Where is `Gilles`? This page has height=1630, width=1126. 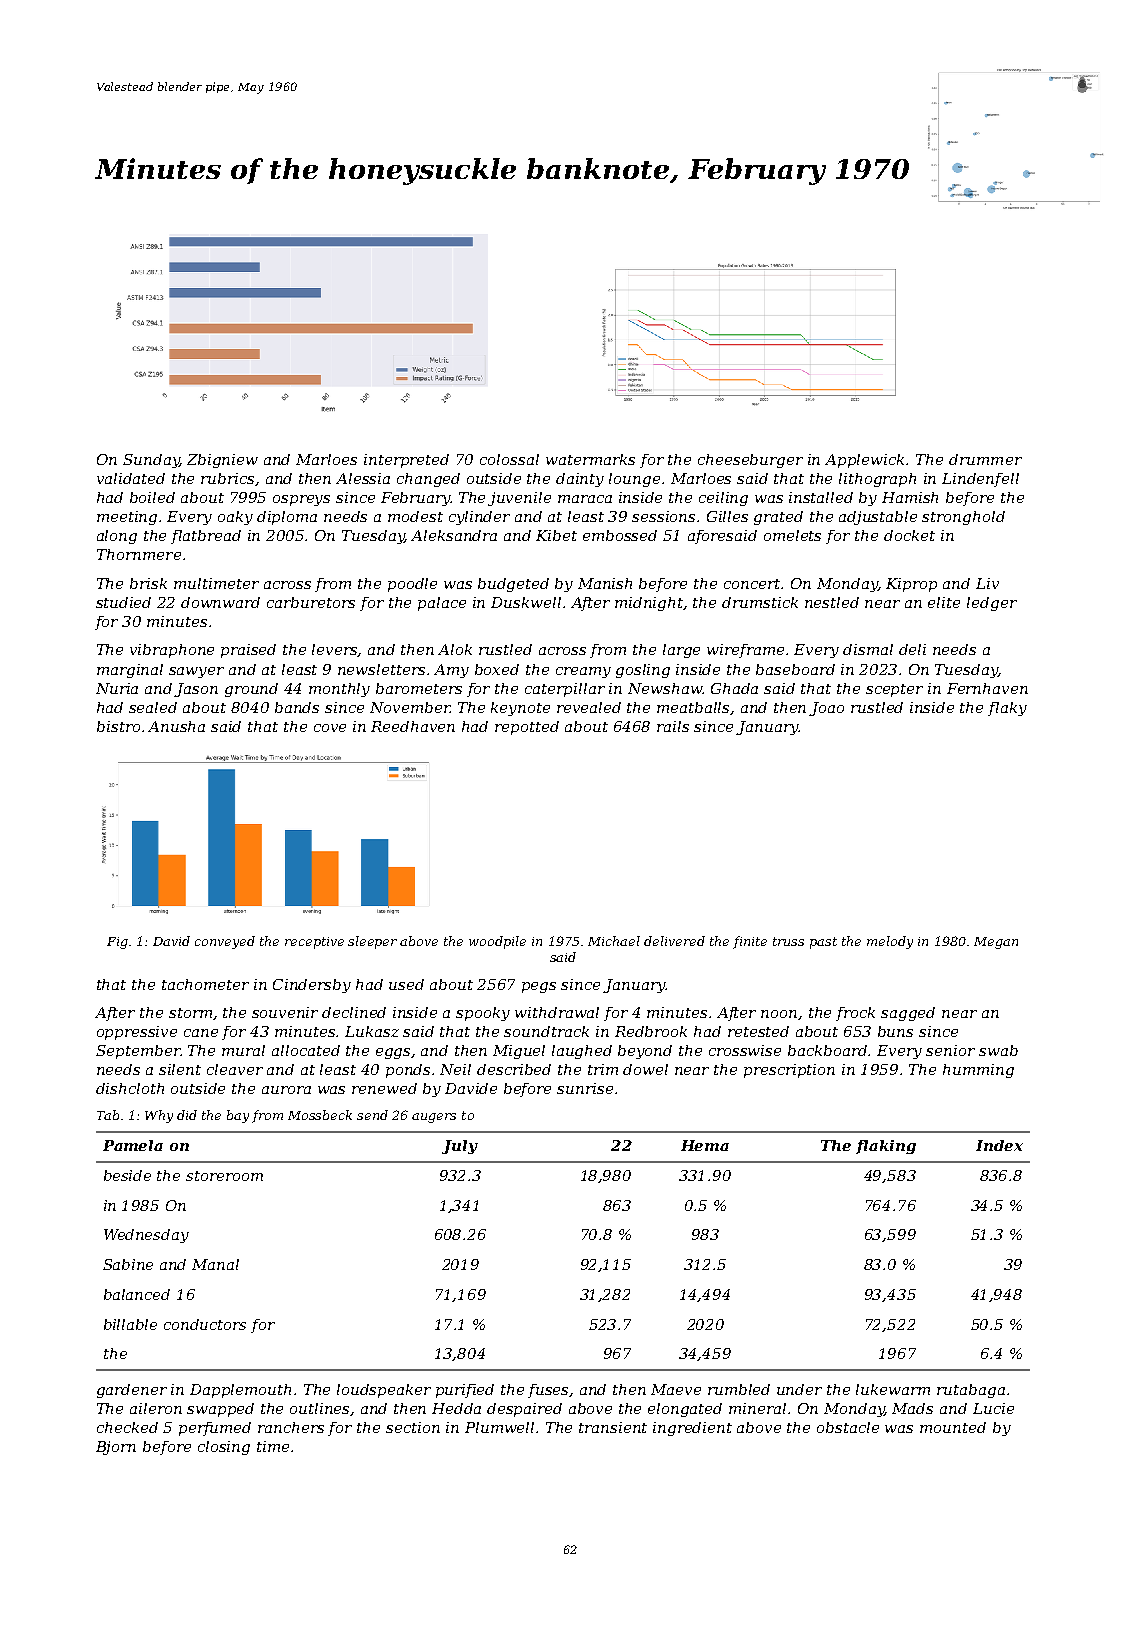
Gilles is located at coordinates (727, 516).
